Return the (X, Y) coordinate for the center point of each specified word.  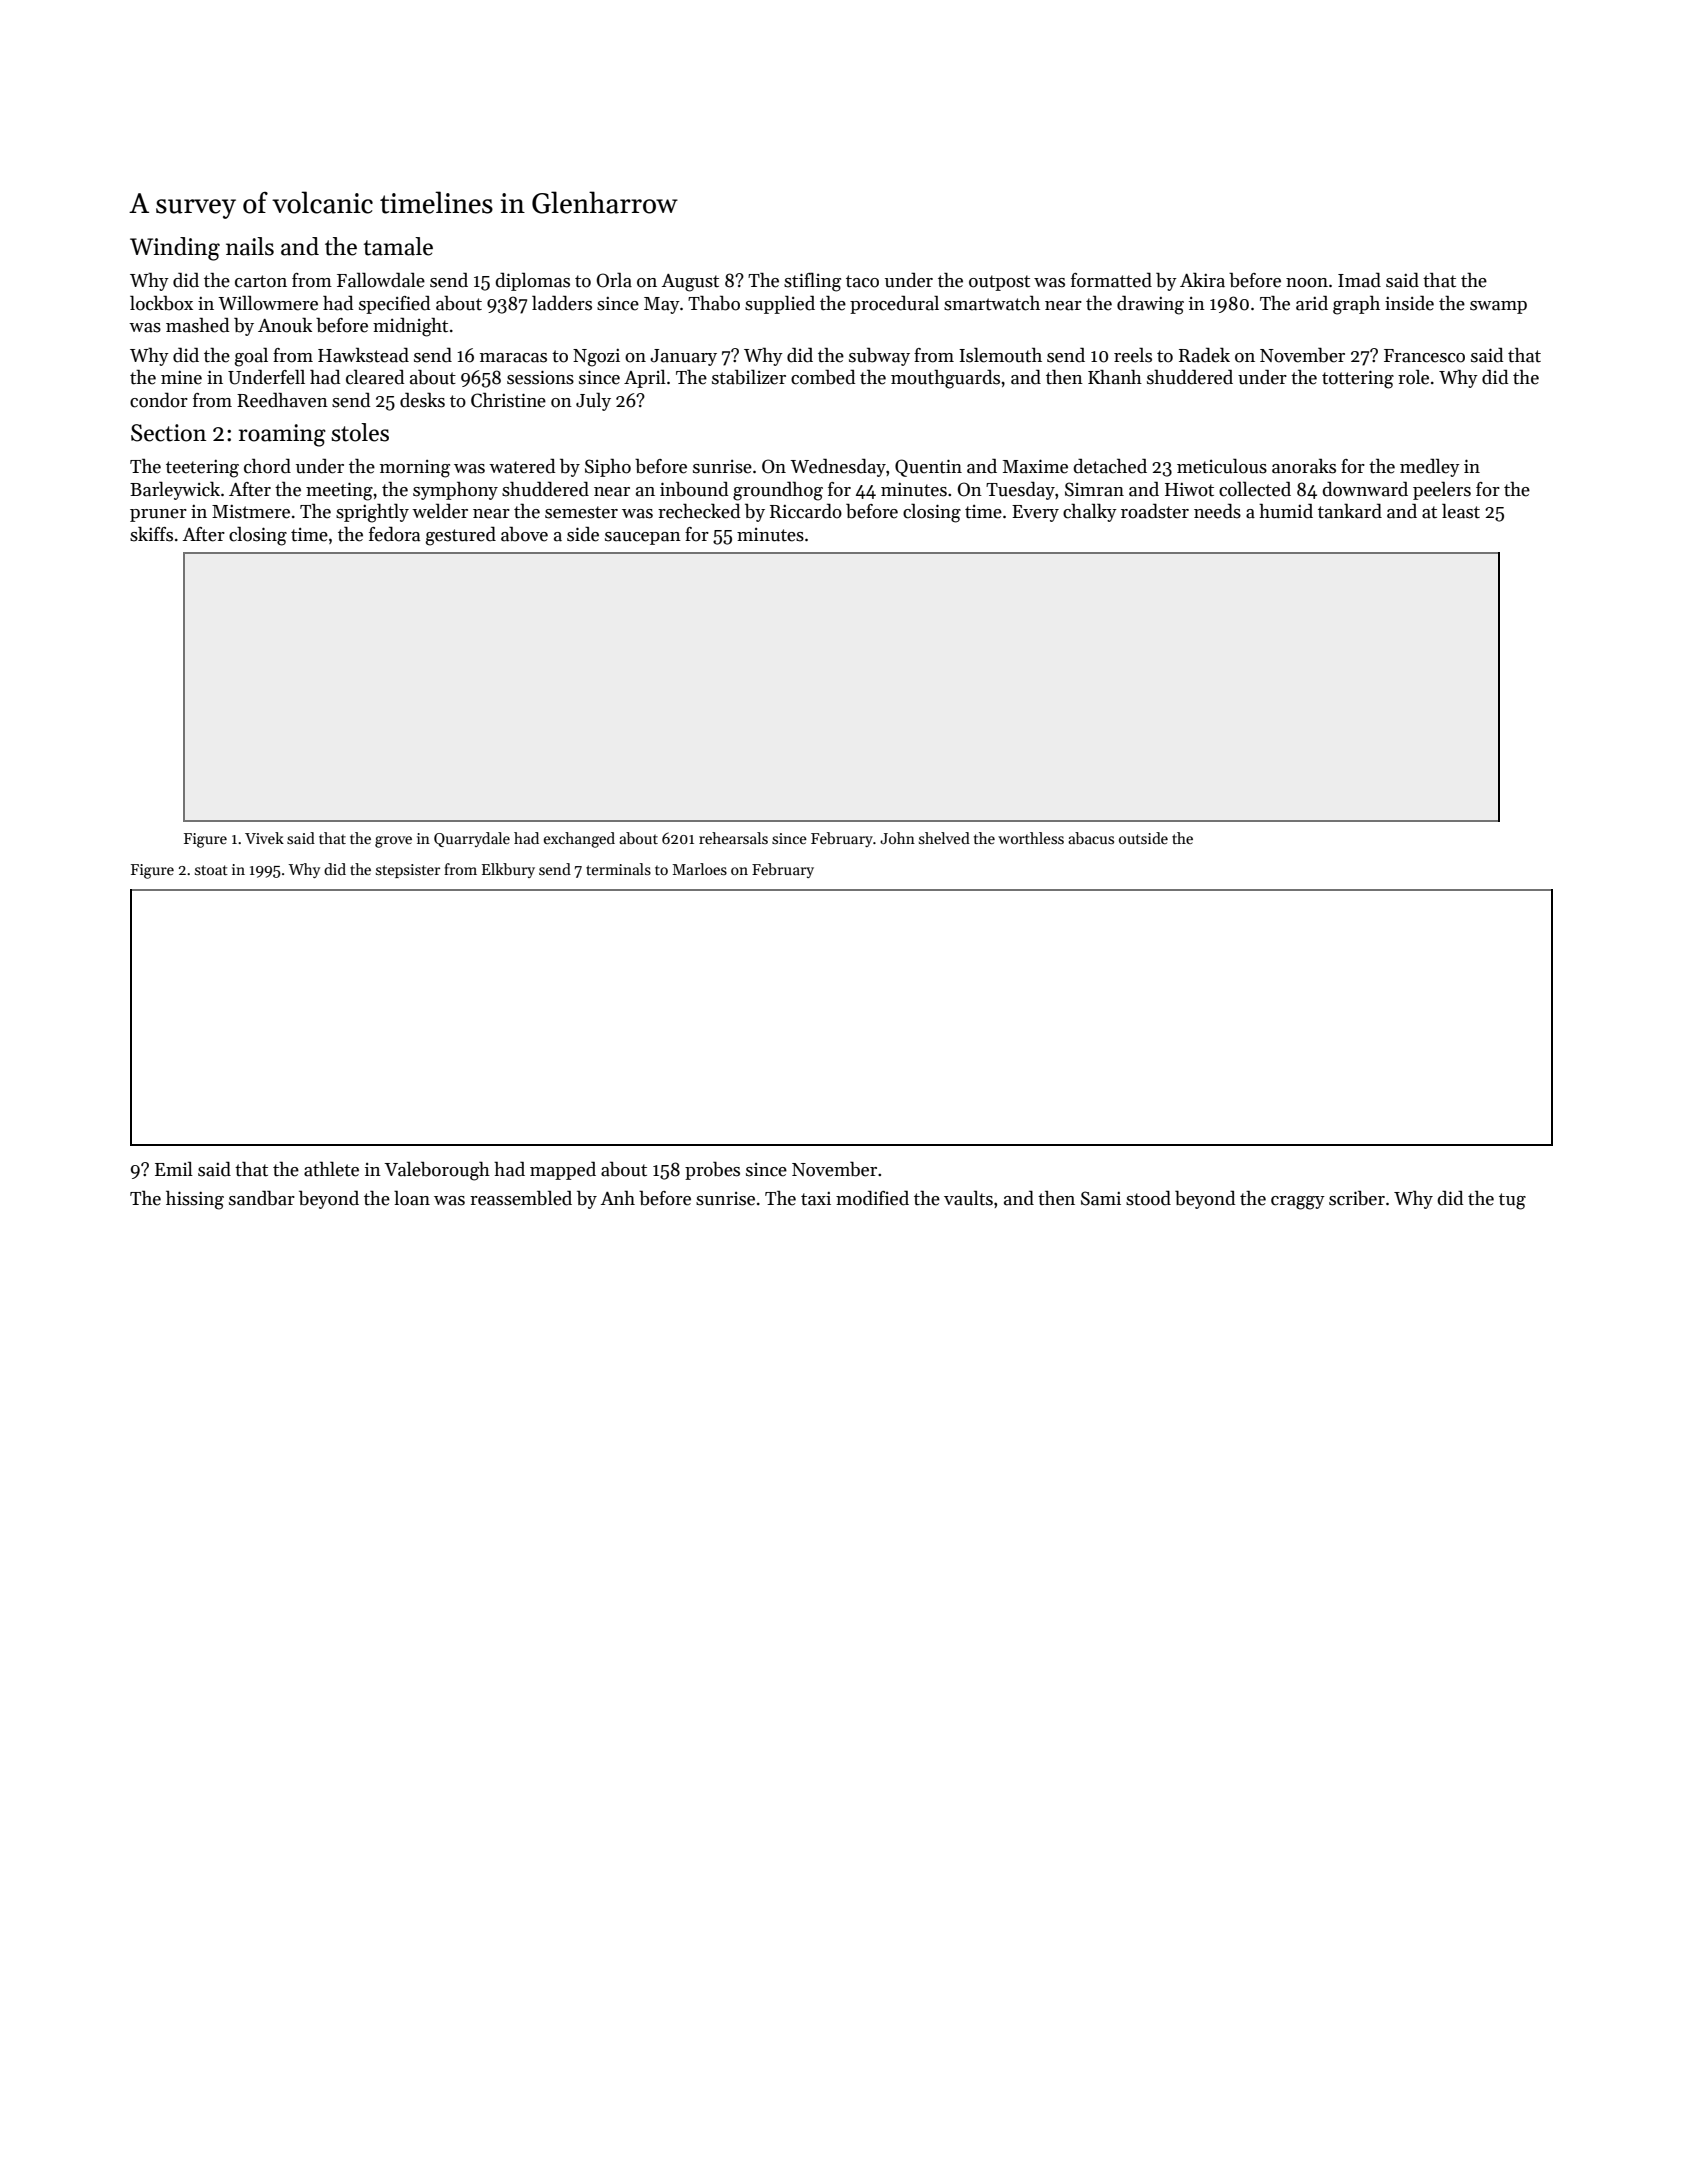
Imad (1359, 280)
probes (712, 1170)
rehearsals (733, 838)
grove (393, 842)
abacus (1091, 838)
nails (250, 246)
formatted (1111, 280)
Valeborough (437, 1171)
